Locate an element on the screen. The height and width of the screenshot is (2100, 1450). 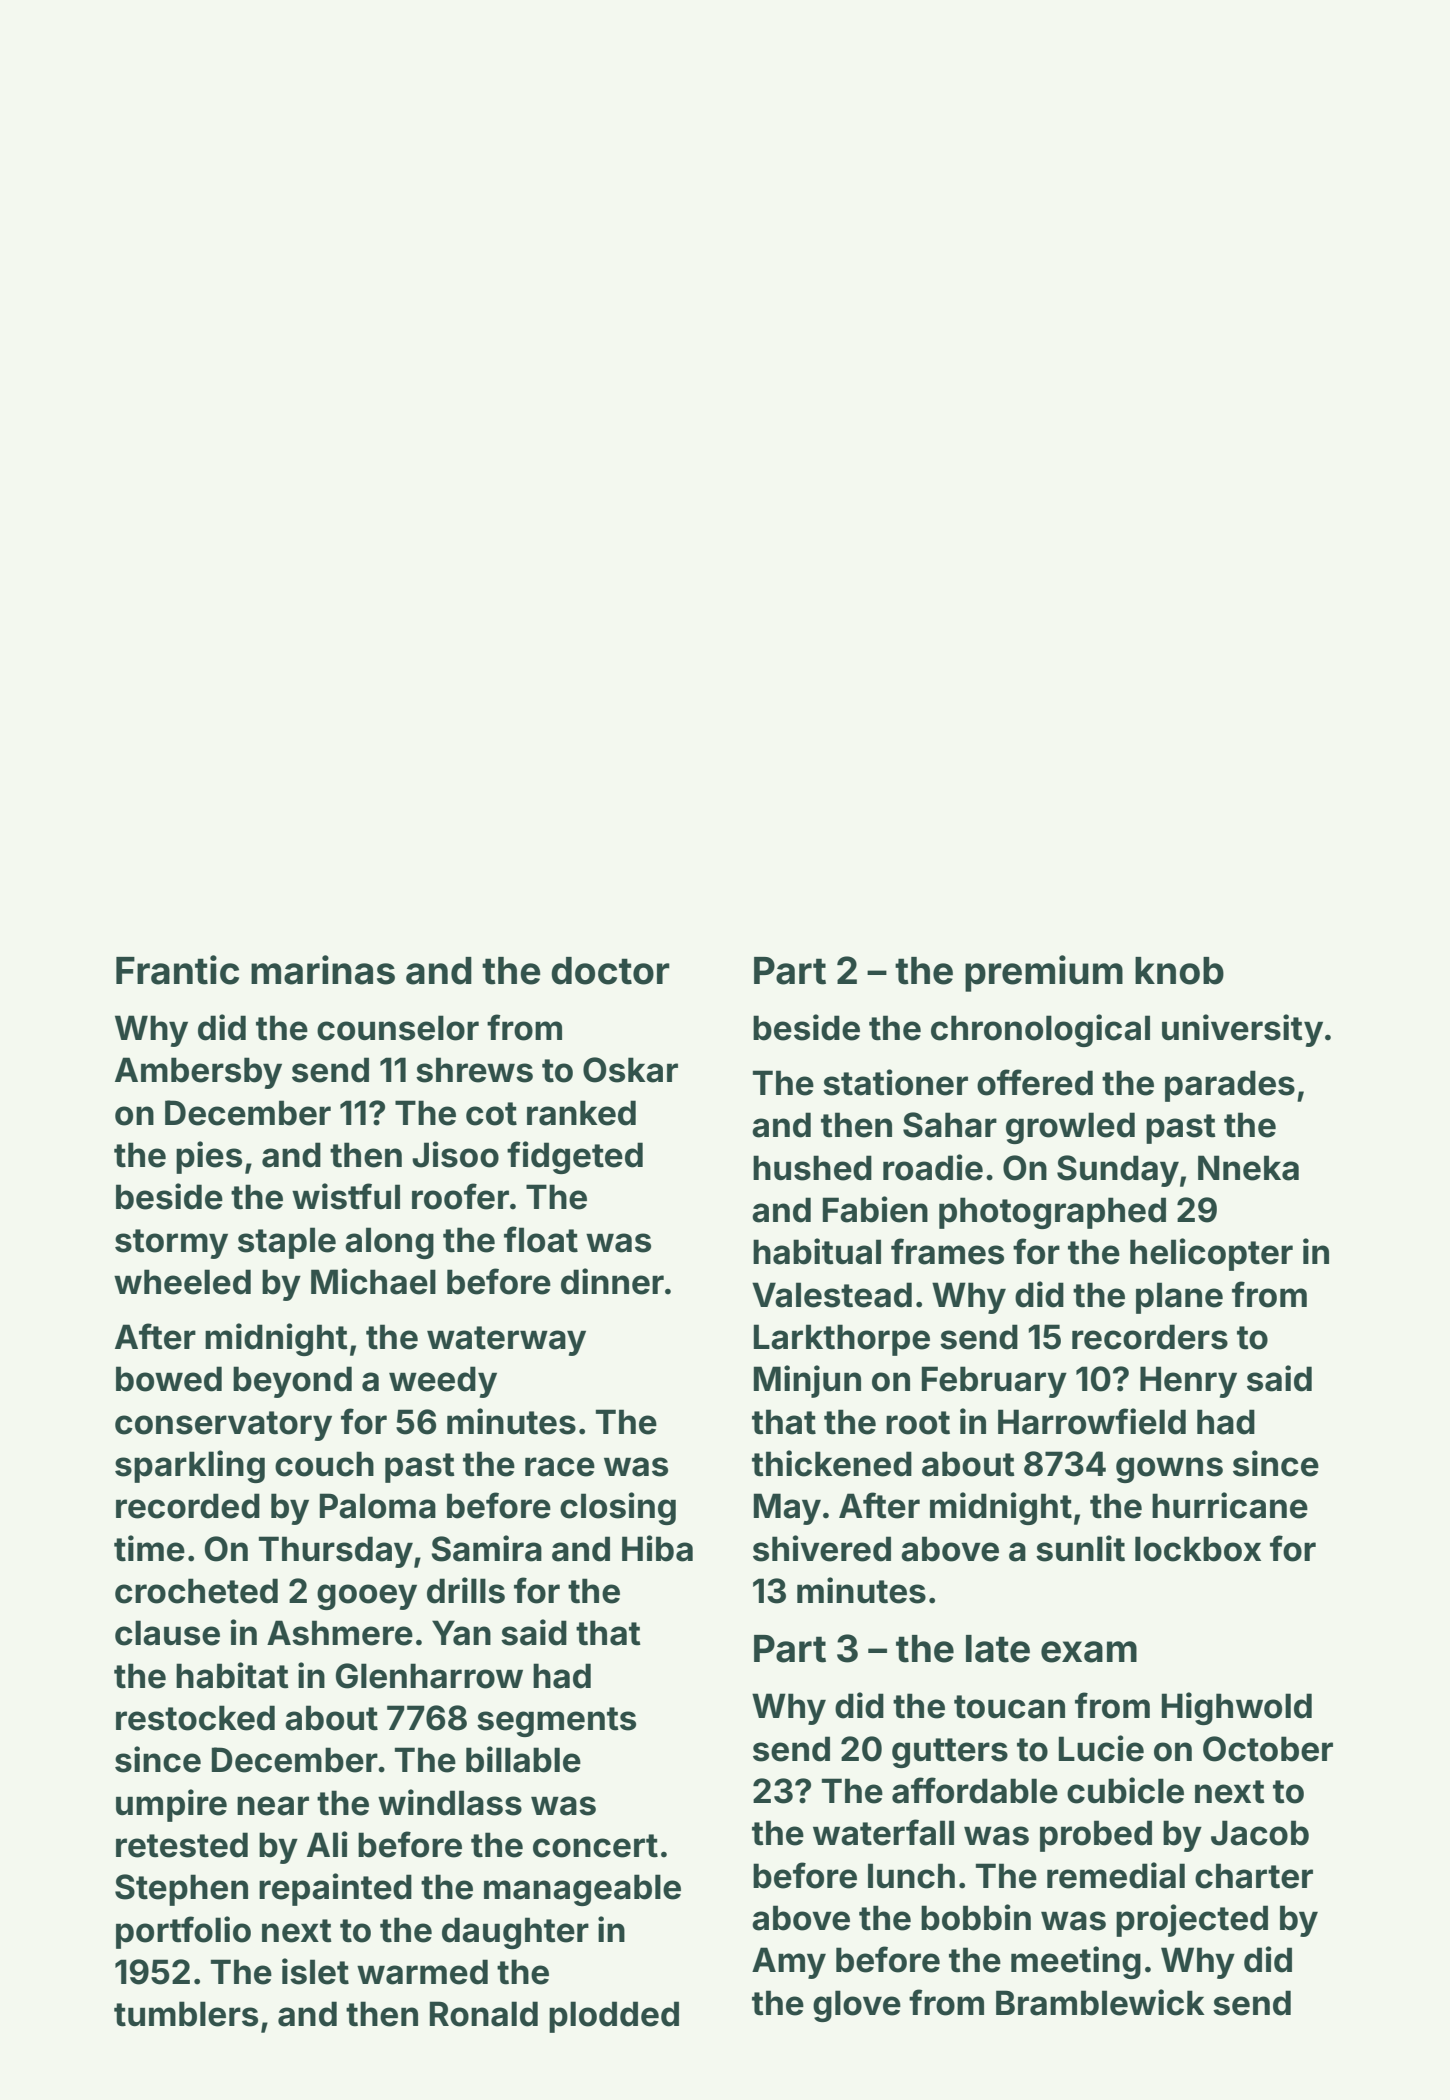
retested is located at coordinates (182, 1845).
